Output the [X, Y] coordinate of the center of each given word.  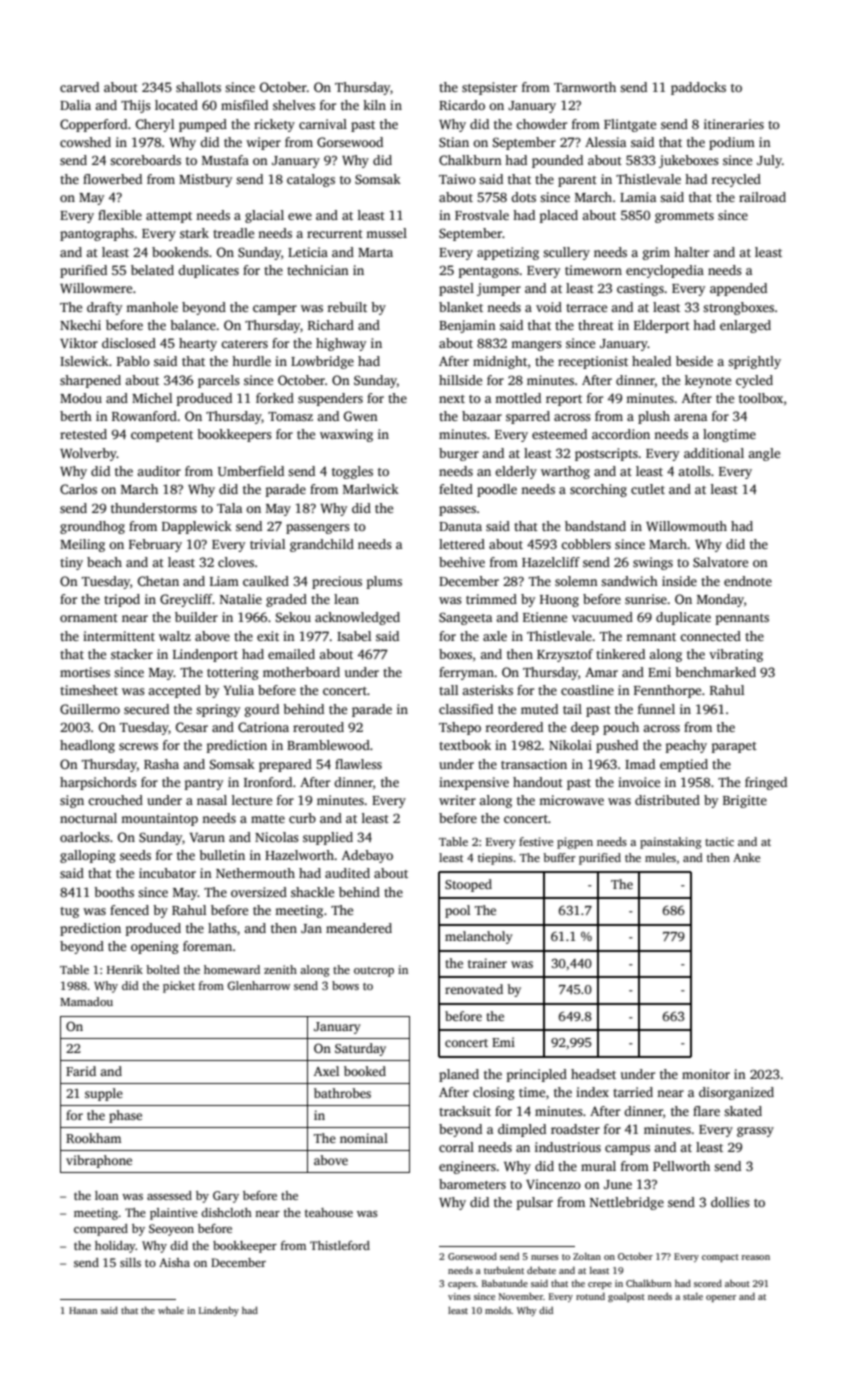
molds [498, 1310]
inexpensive [474, 783]
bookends [180, 252]
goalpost [626, 1297]
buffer [559, 857]
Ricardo [462, 105]
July [769, 161]
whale [171, 1310]
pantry [204, 784]
